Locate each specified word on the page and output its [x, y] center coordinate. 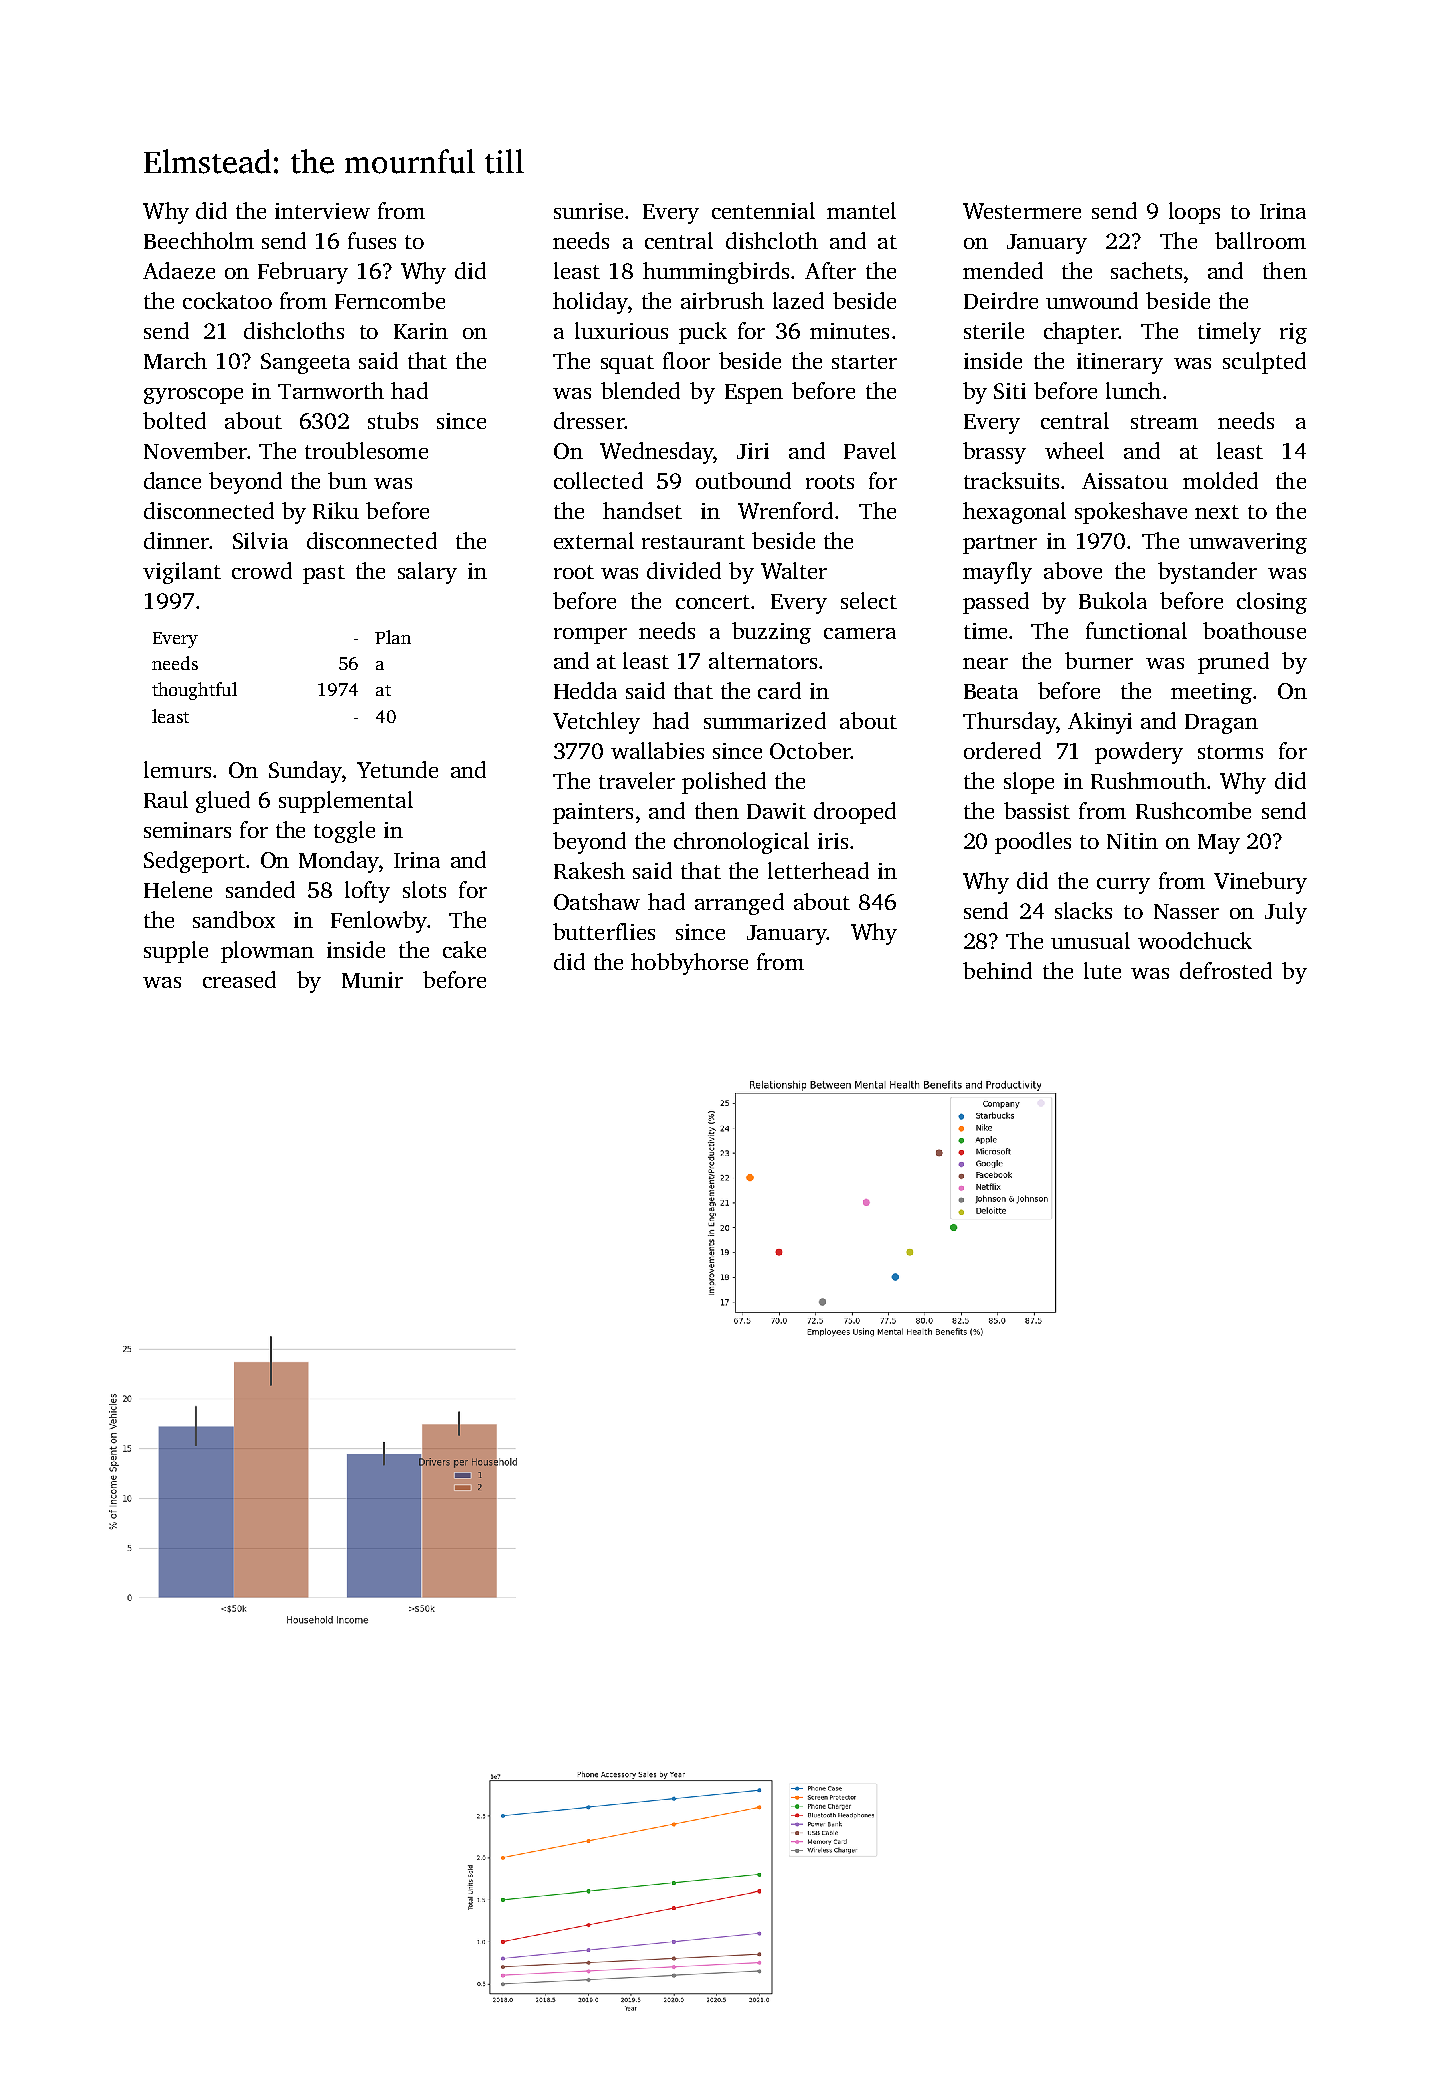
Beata [991, 691]
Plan [393, 637]
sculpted [1264, 363]
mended [1003, 270]
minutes [849, 331]
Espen [754, 394]
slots [424, 889]
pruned [1233, 663]
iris [833, 841]
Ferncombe [390, 300]
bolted [174, 420]
